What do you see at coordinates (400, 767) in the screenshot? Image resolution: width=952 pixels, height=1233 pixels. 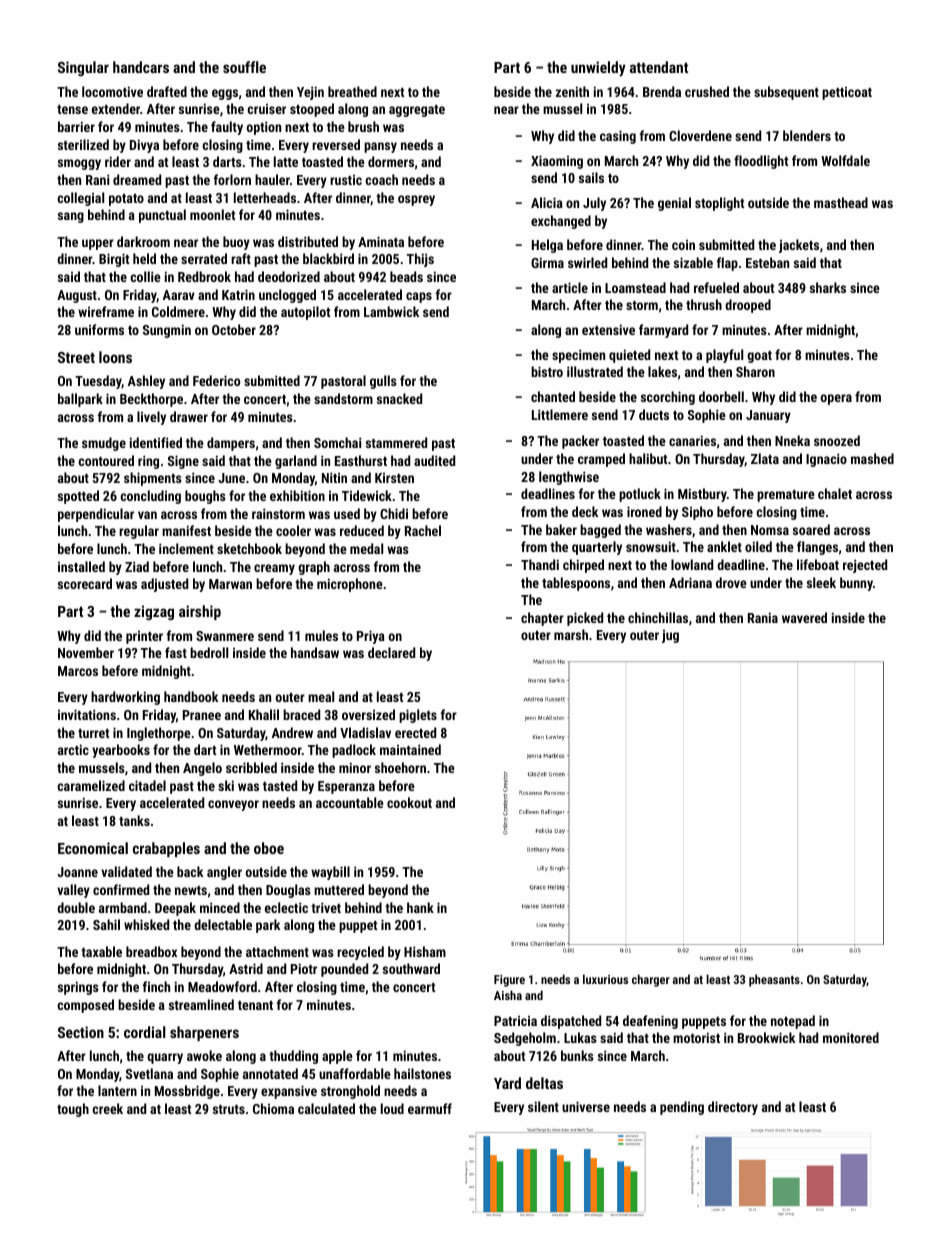 I see `shoehorn` at bounding box center [400, 767].
